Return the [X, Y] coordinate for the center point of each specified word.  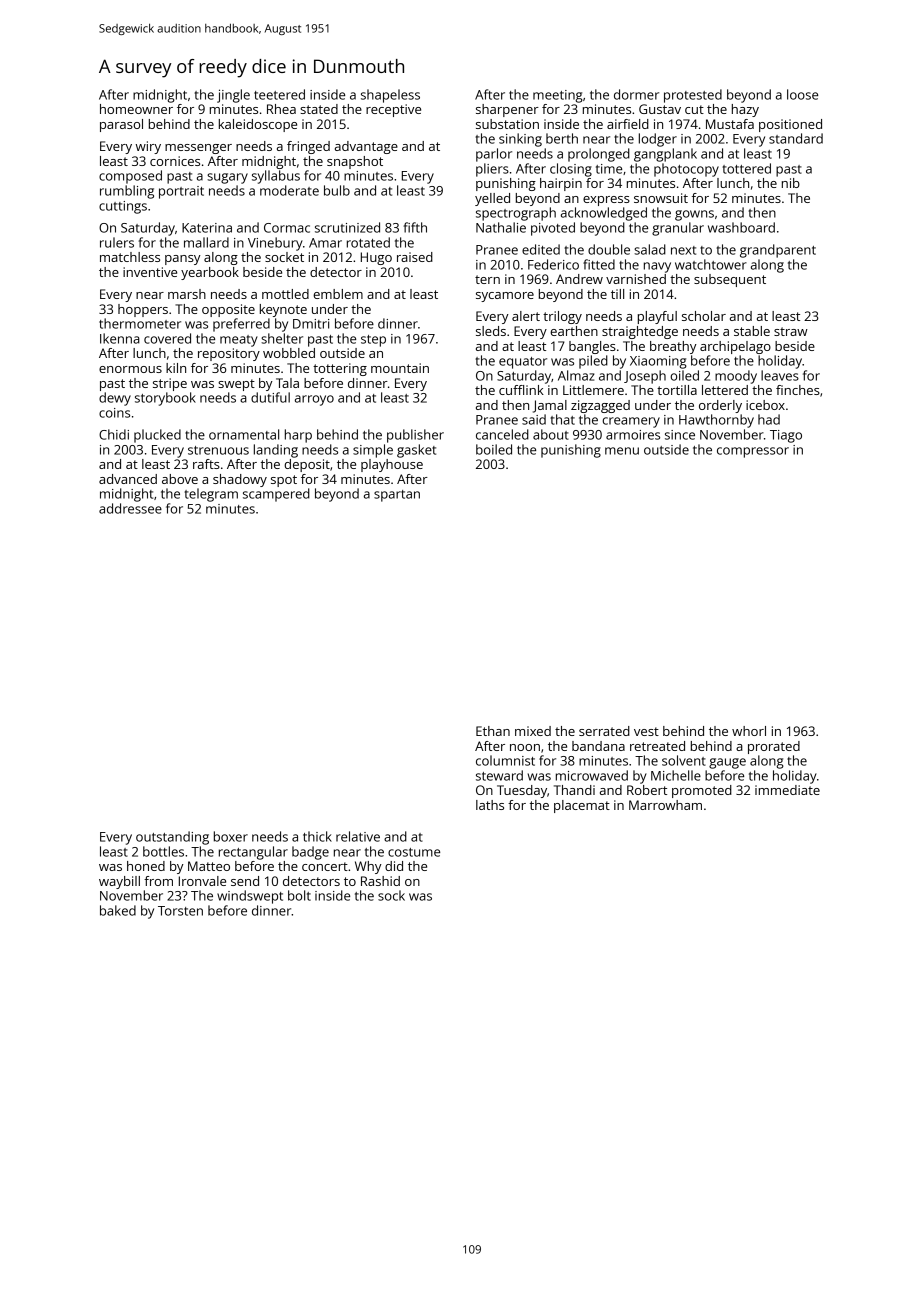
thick [317, 836]
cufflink [521, 390]
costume [414, 852]
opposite [228, 310]
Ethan [493, 731]
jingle [233, 96]
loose [802, 94]
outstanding [172, 838]
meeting [558, 96]
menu [622, 451]
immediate [787, 790]
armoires [633, 435]
